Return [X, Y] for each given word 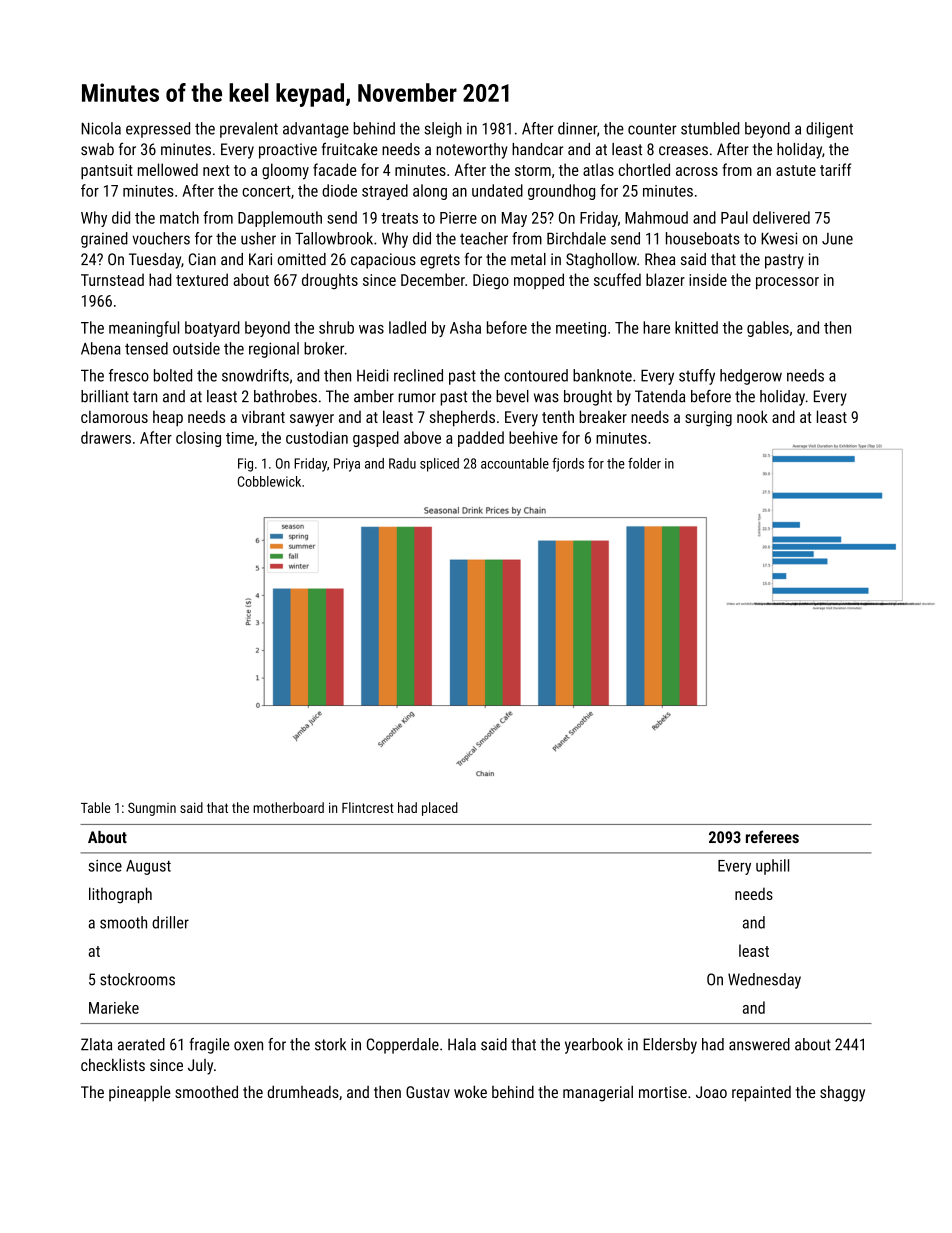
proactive [288, 151]
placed [440, 809]
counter [652, 129]
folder [644, 463]
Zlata [96, 1044]
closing [198, 439]
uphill [772, 867]
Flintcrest [368, 807]
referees [772, 836]
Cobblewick [269, 481]
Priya [347, 465]
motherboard [288, 807]
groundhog [561, 192]
